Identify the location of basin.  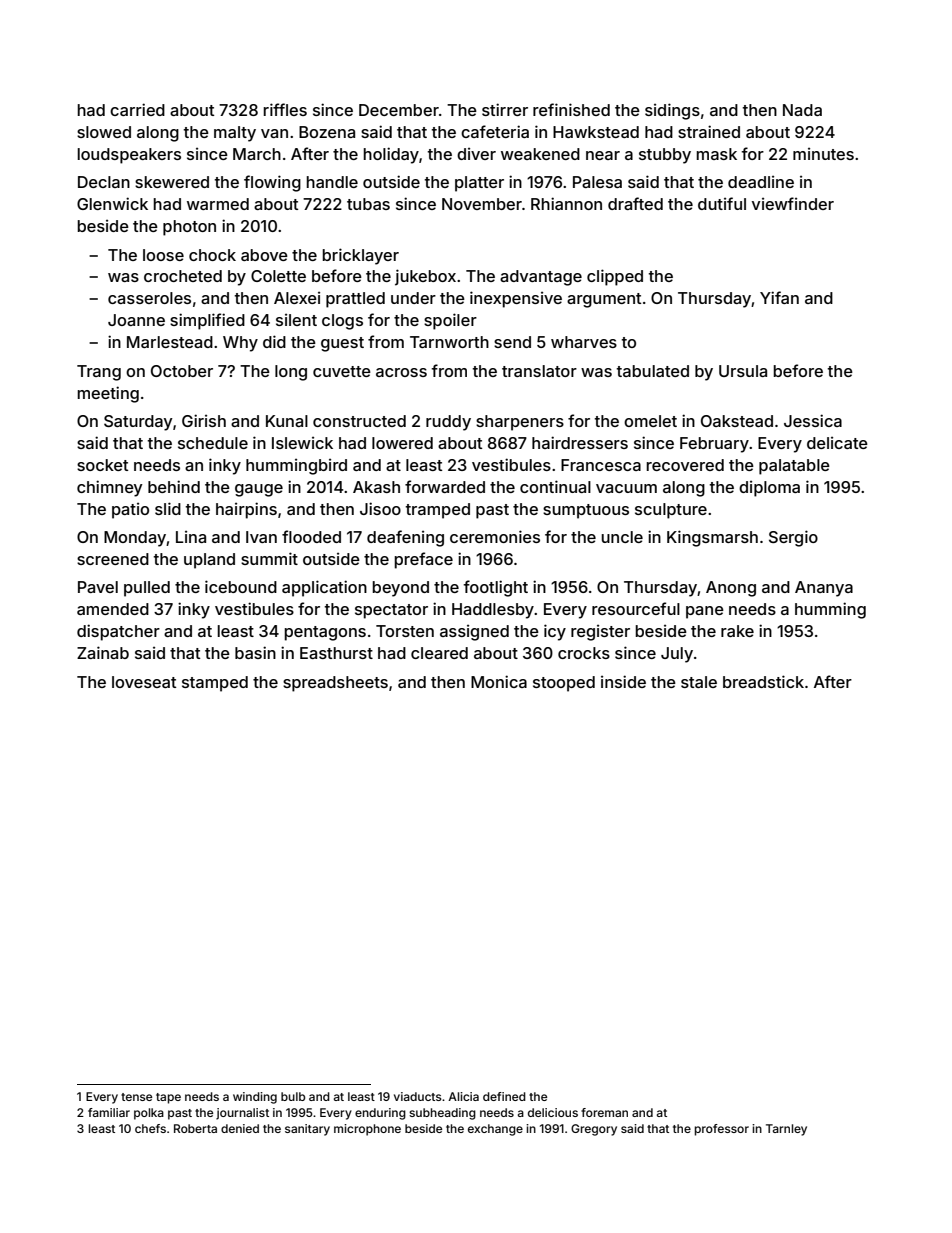
(255, 652).
